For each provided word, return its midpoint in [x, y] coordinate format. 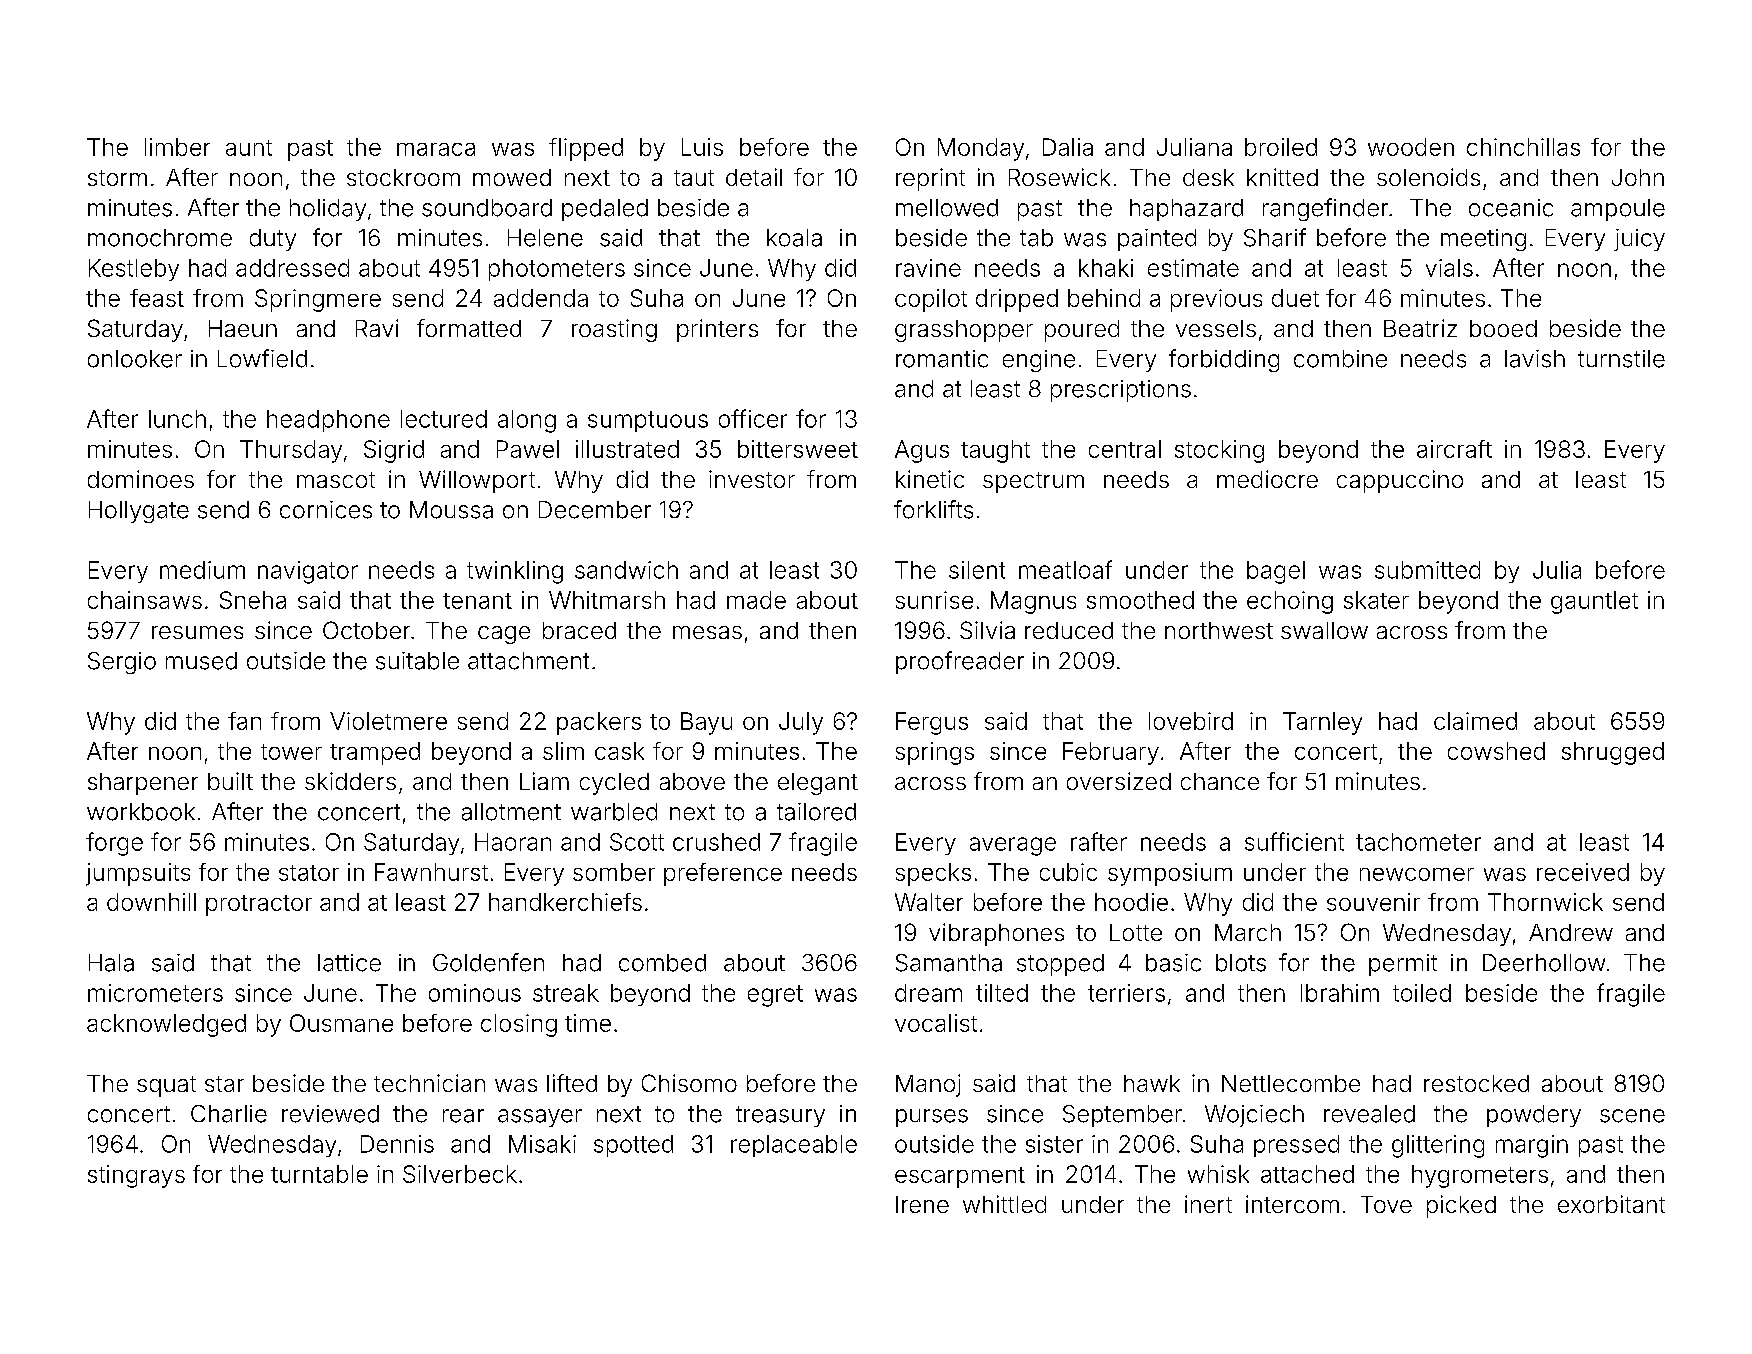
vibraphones [996, 934]
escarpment [960, 1177]
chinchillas [1523, 147]
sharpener [143, 784]
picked [1461, 1206]
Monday [981, 149]
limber [177, 147]
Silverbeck [460, 1174]
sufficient [1294, 841]
